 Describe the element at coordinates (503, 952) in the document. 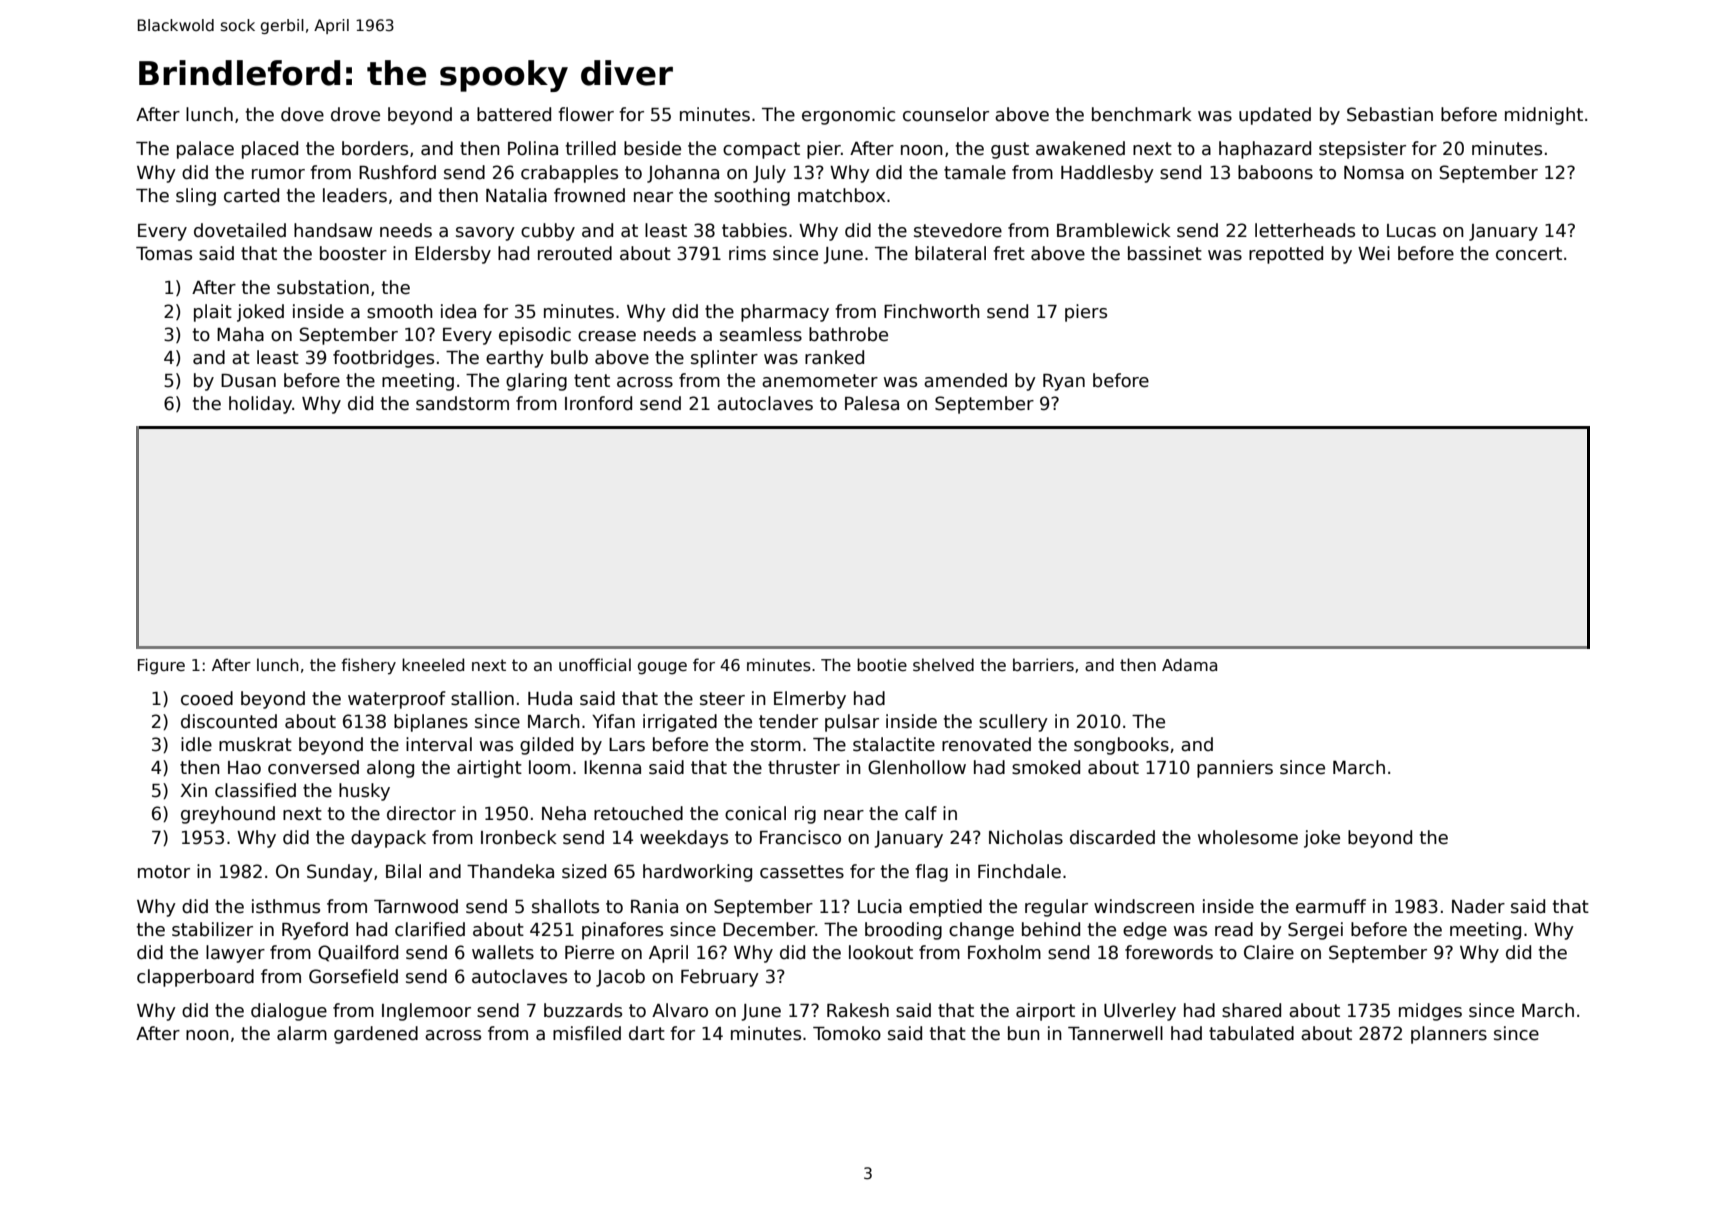

I see `wallets` at that location.
